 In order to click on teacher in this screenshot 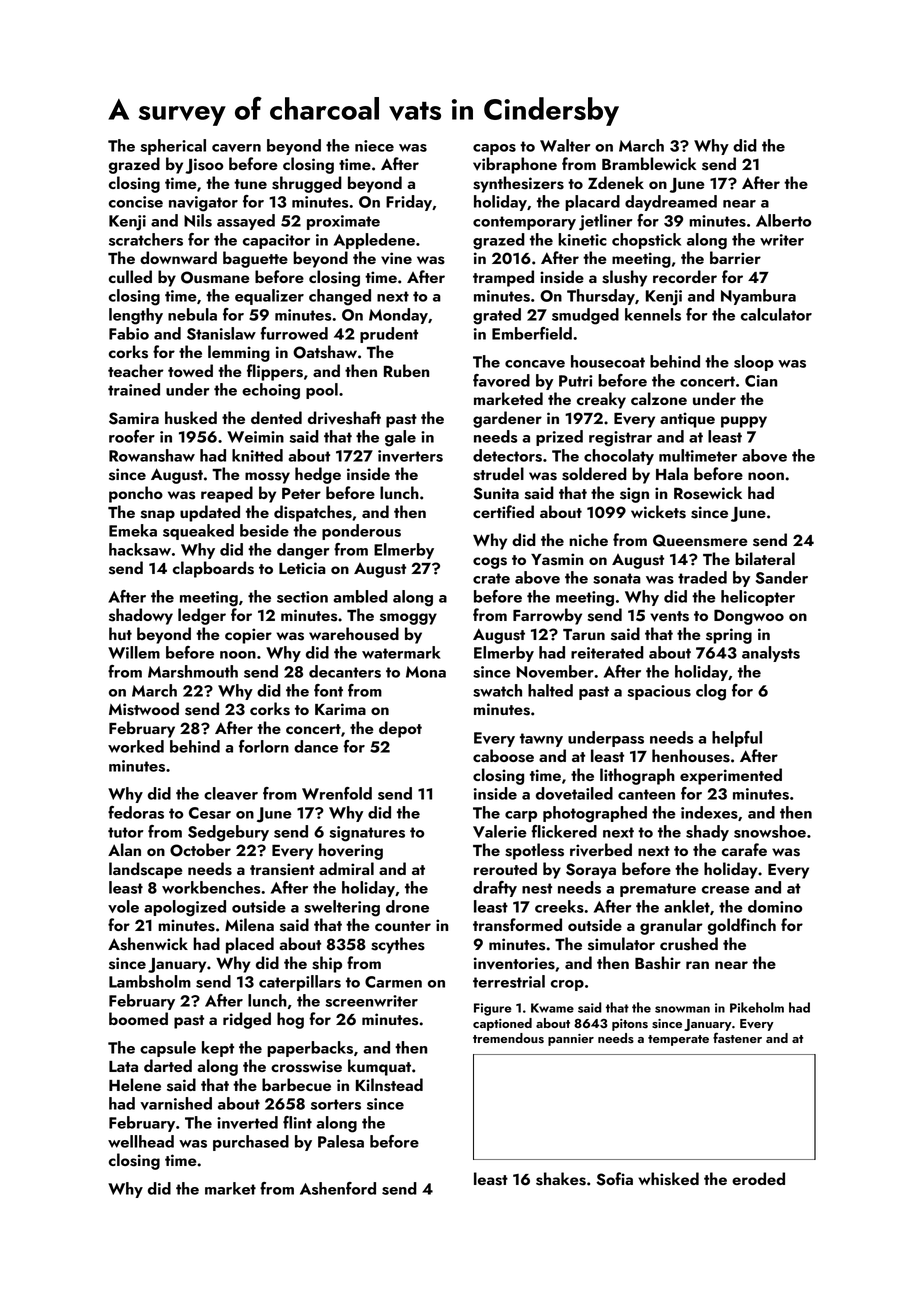, I will do `click(136, 370)`.
